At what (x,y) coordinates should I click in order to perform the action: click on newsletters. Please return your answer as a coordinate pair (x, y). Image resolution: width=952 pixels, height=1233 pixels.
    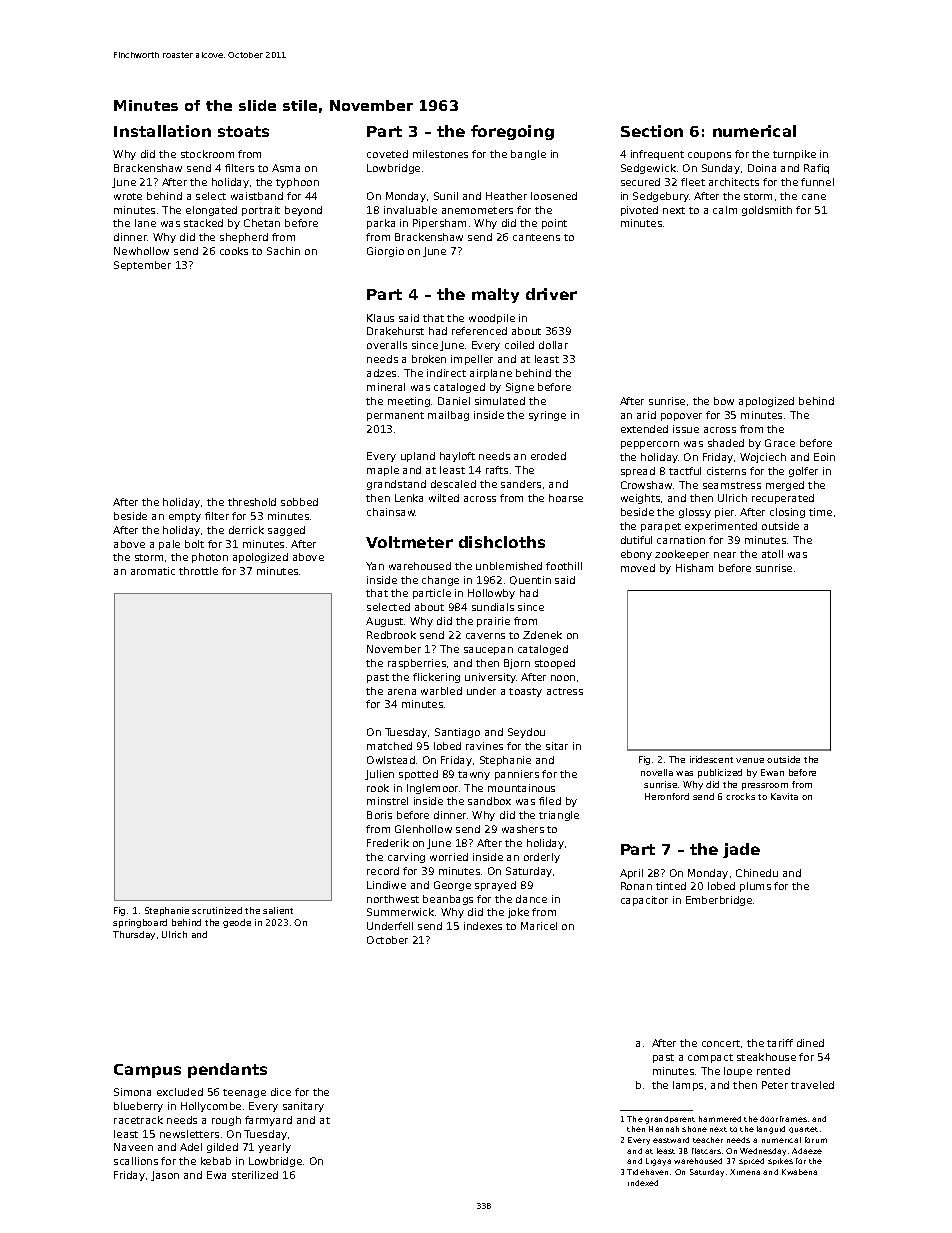
    Looking at the image, I should click on (189, 1134).
